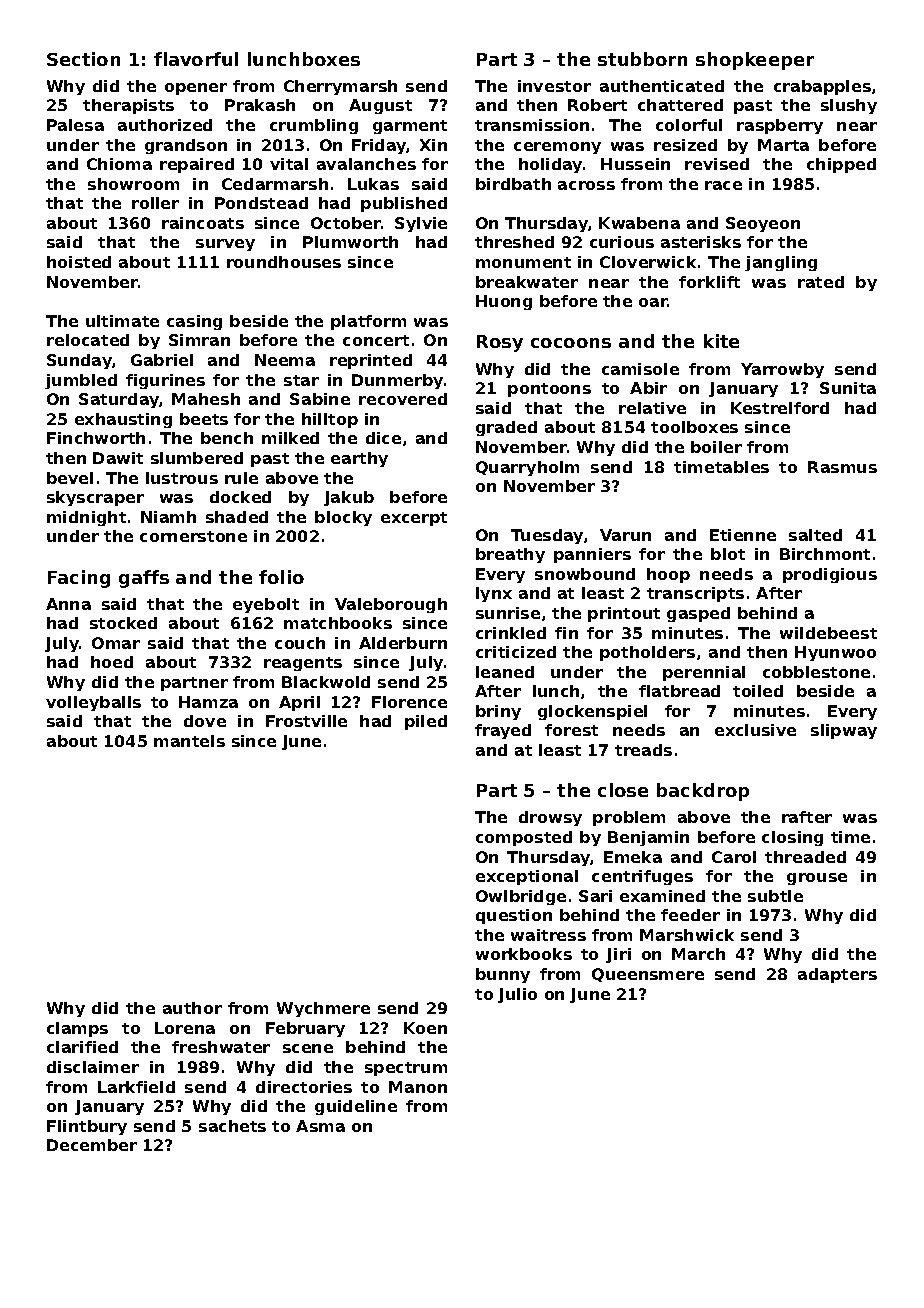 Image resolution: width=924 pixels, height=1308 pixels. I want to click on Xin, so click(433, 145).
